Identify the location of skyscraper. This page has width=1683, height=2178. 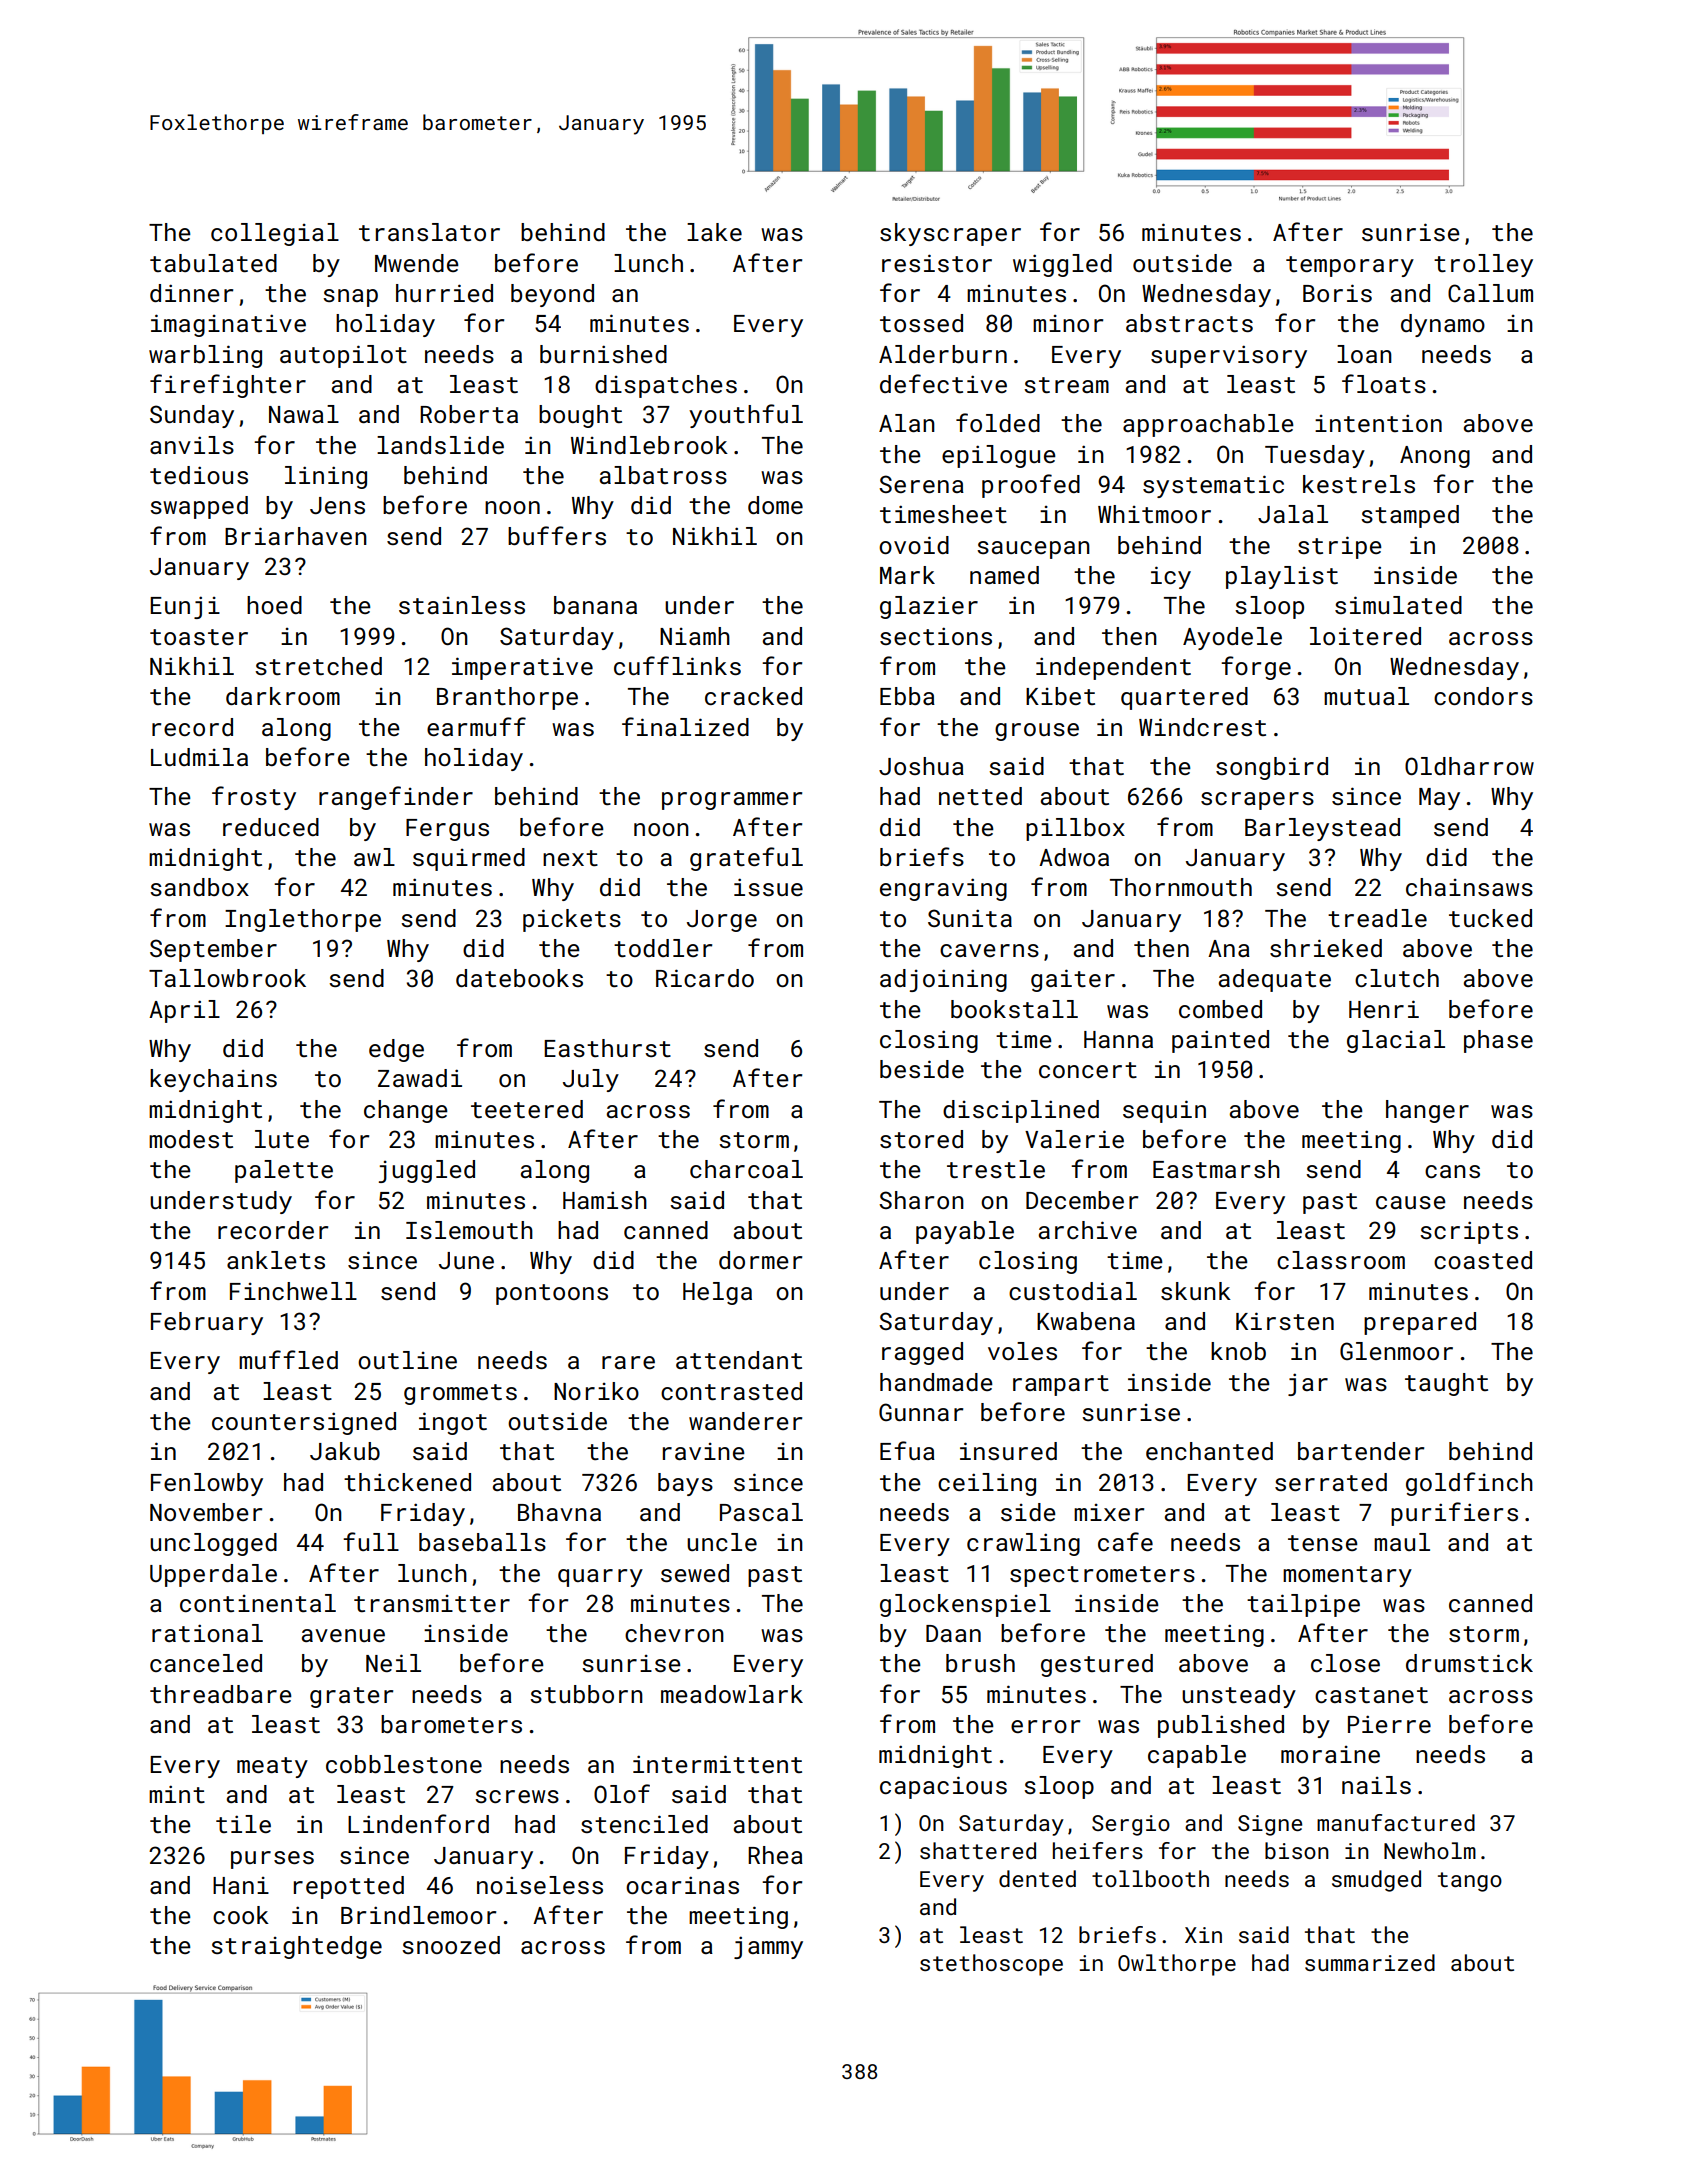
(950, 234).
